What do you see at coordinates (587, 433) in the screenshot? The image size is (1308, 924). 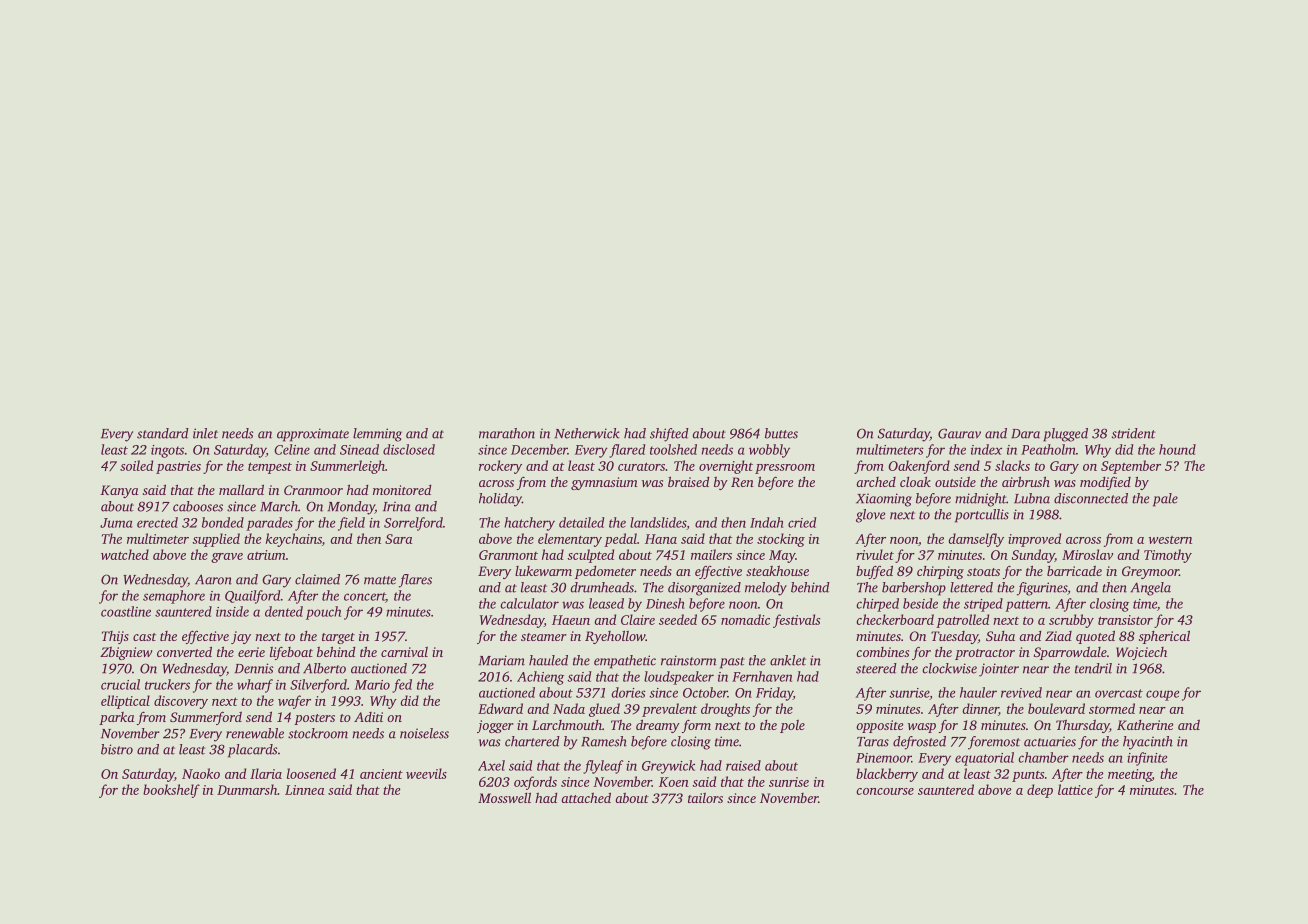 I see `Netherwick` at bounding box center [587, 433].
